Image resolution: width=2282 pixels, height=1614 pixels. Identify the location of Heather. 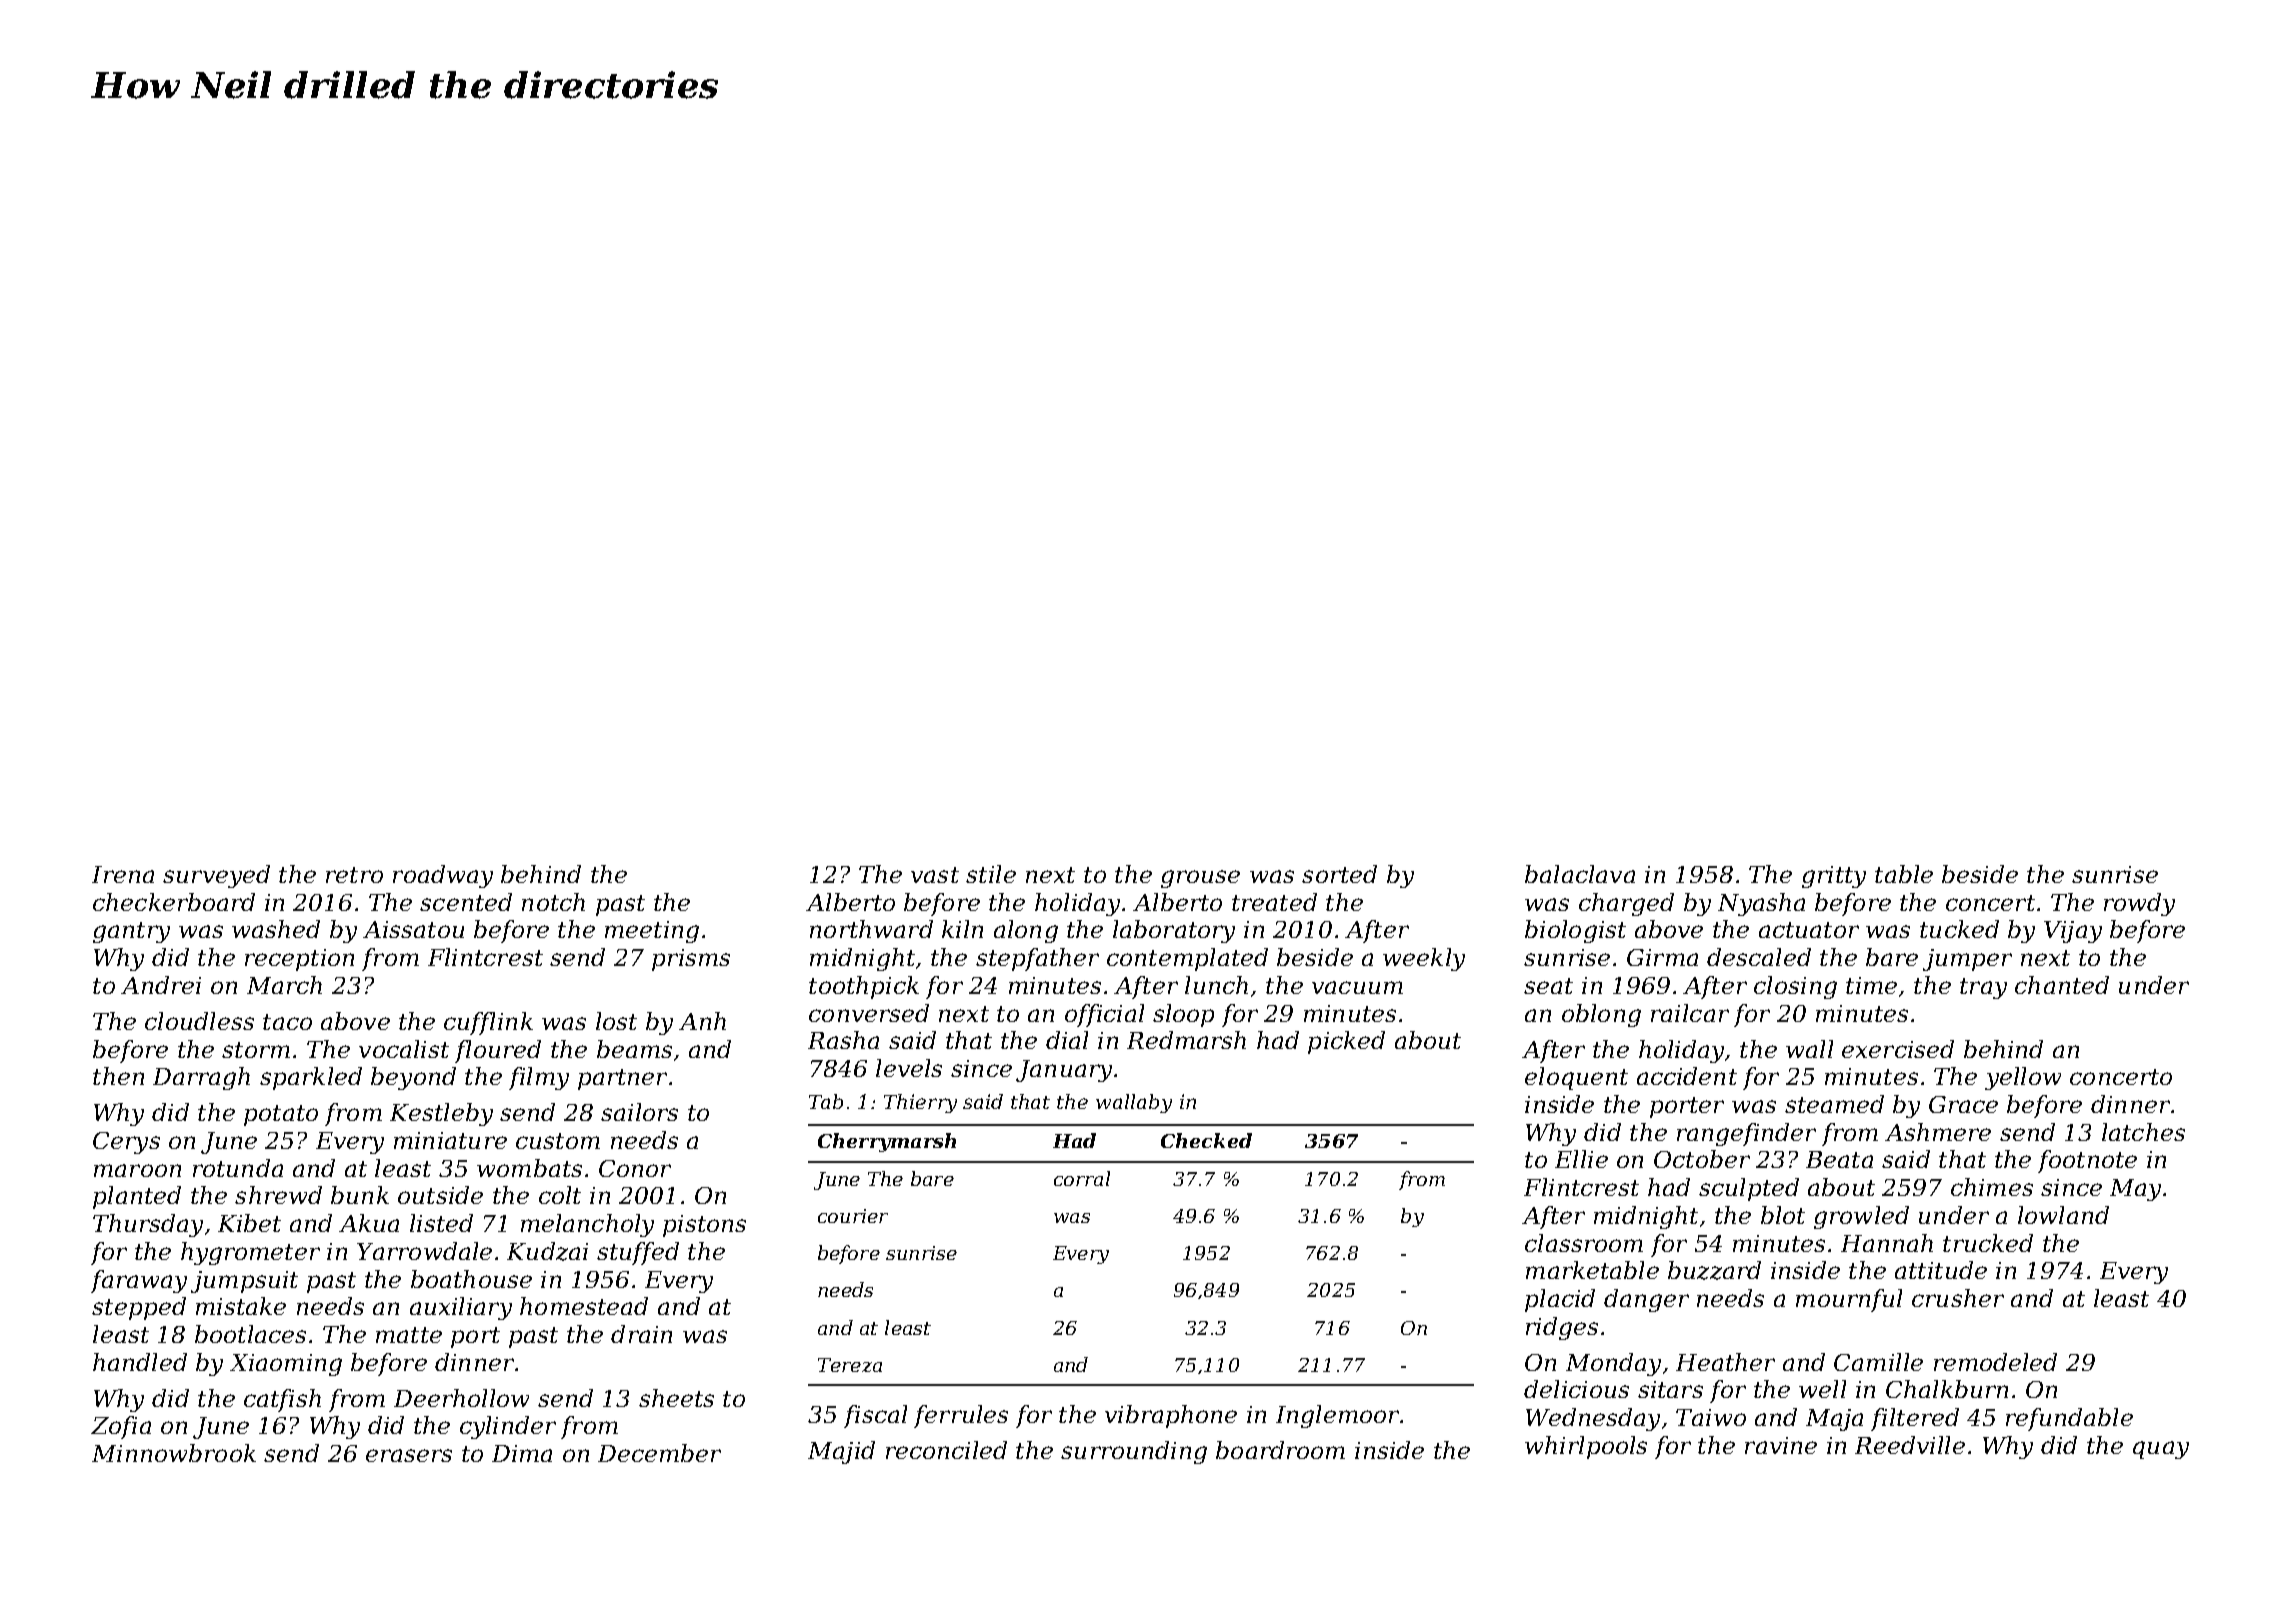
(1725, 1362).
